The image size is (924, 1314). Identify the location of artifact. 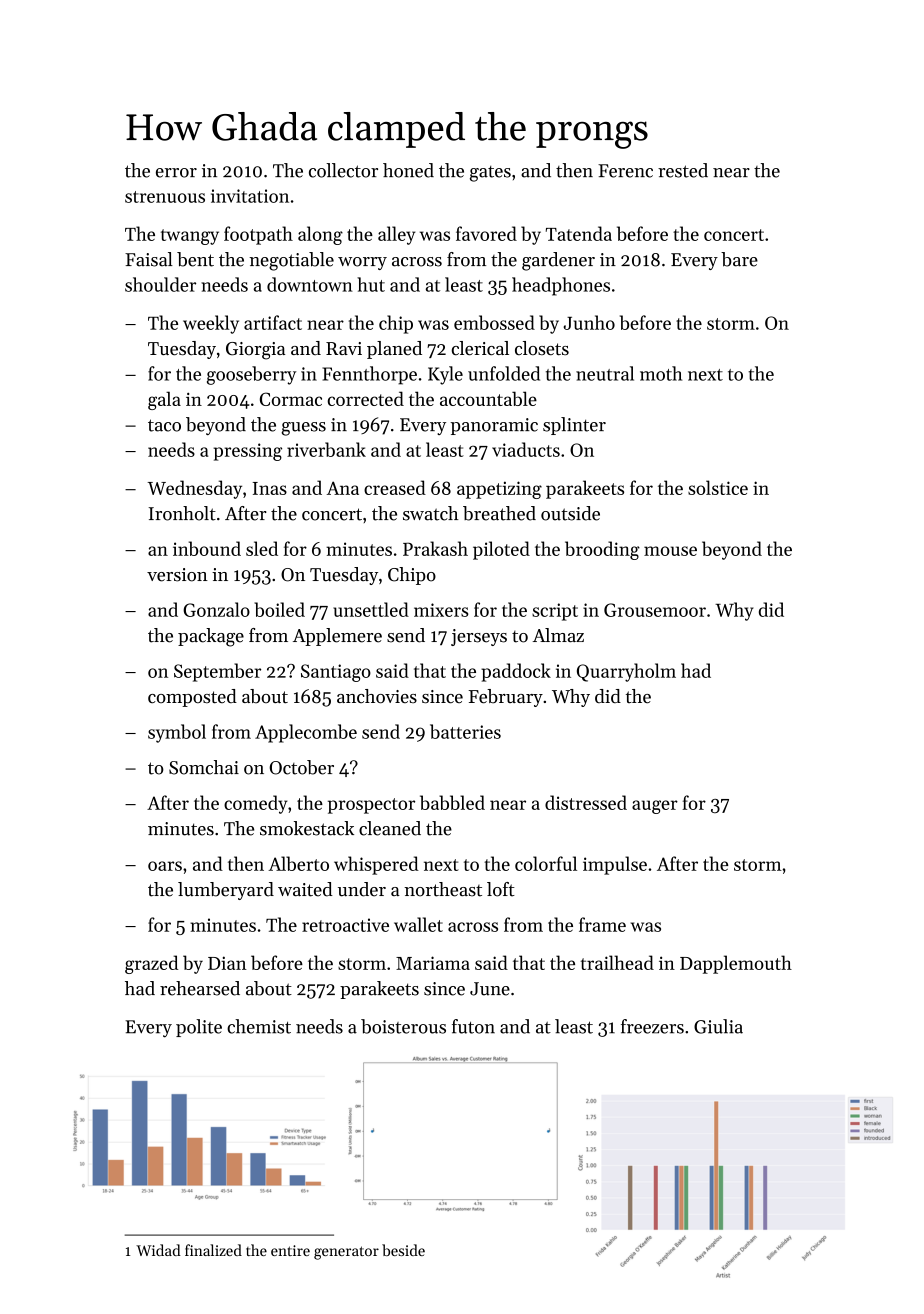
(273, 322).
